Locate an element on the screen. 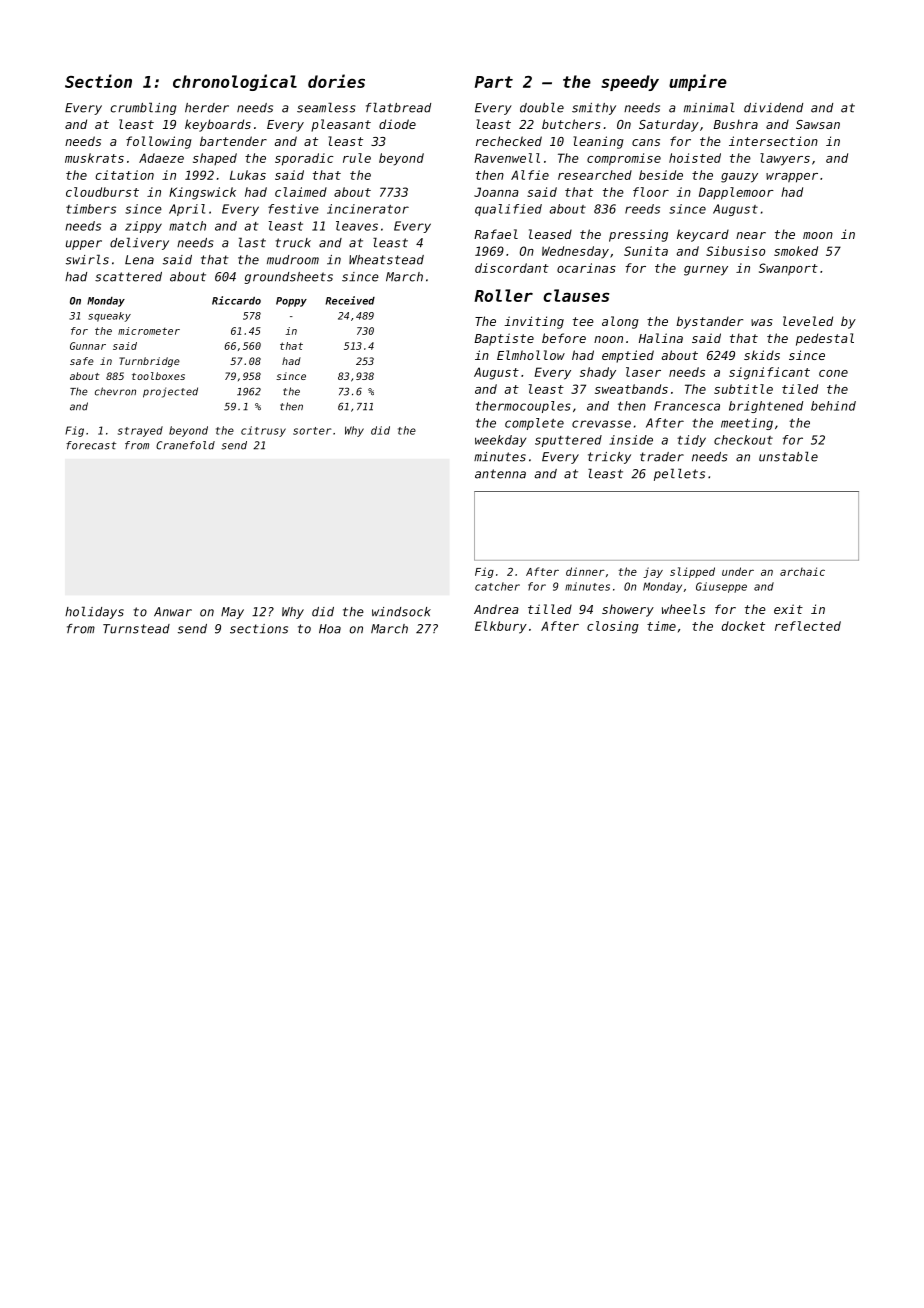 Image resolution: width=924 pixels, height=1308 pixels. Baptiste is located at coordinates (504, 339).
